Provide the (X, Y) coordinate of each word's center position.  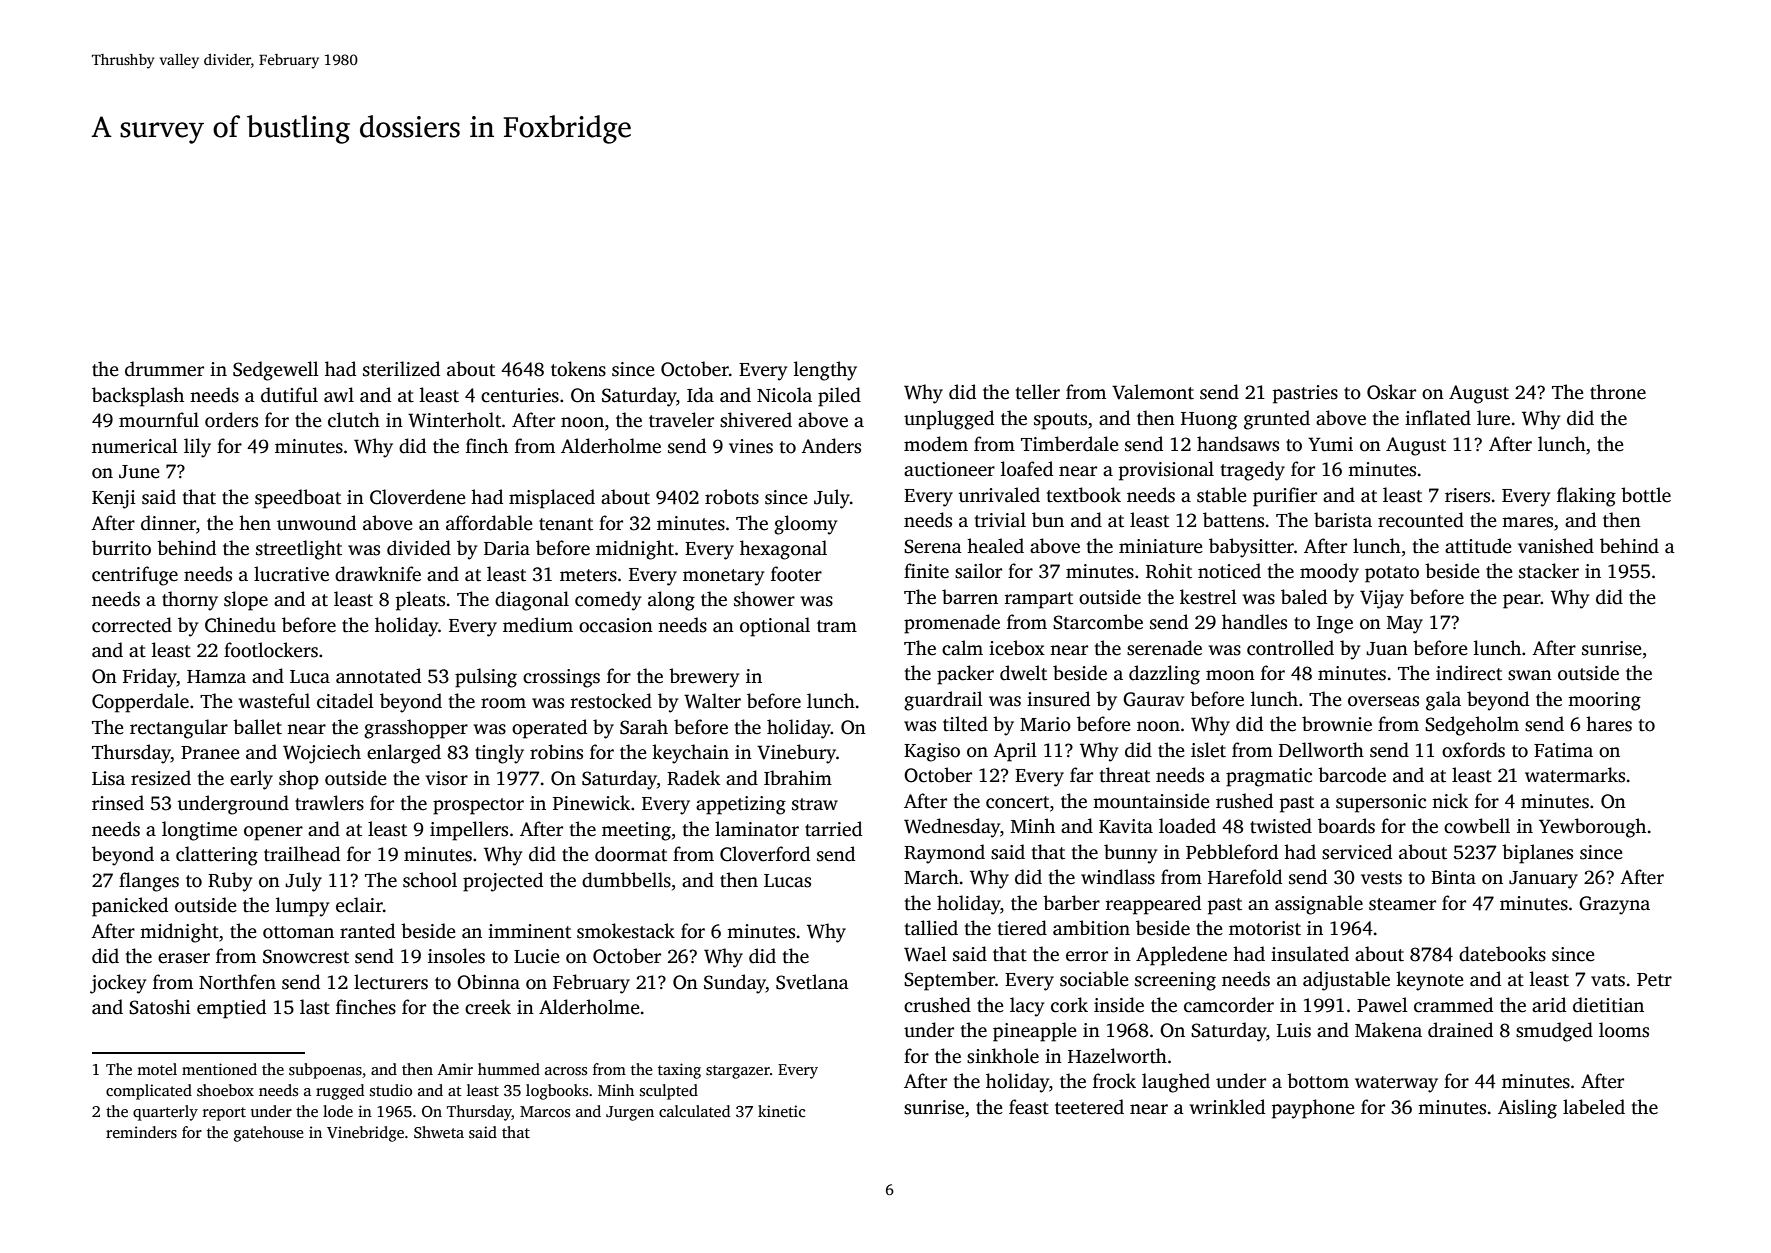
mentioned (219, 1069)
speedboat (298, 499)
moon (1230, 675)
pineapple (1035, 1032)
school (430, 880)
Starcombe (1098, 622)
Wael (925, 954)
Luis (1294, 1030)
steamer (1402, 904)
